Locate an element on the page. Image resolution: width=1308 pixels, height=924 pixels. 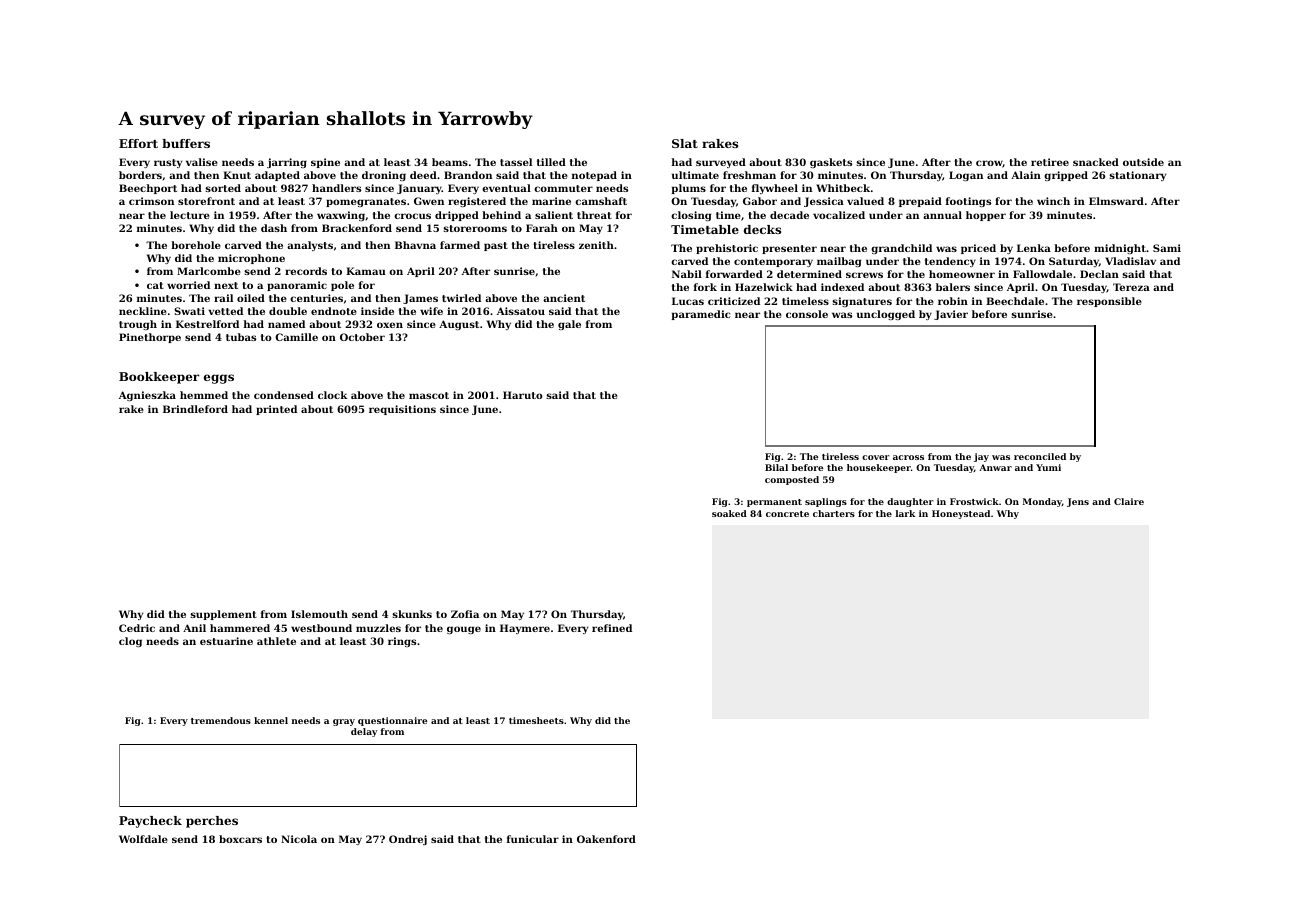
Effort is located at coordinates (138, 143).
